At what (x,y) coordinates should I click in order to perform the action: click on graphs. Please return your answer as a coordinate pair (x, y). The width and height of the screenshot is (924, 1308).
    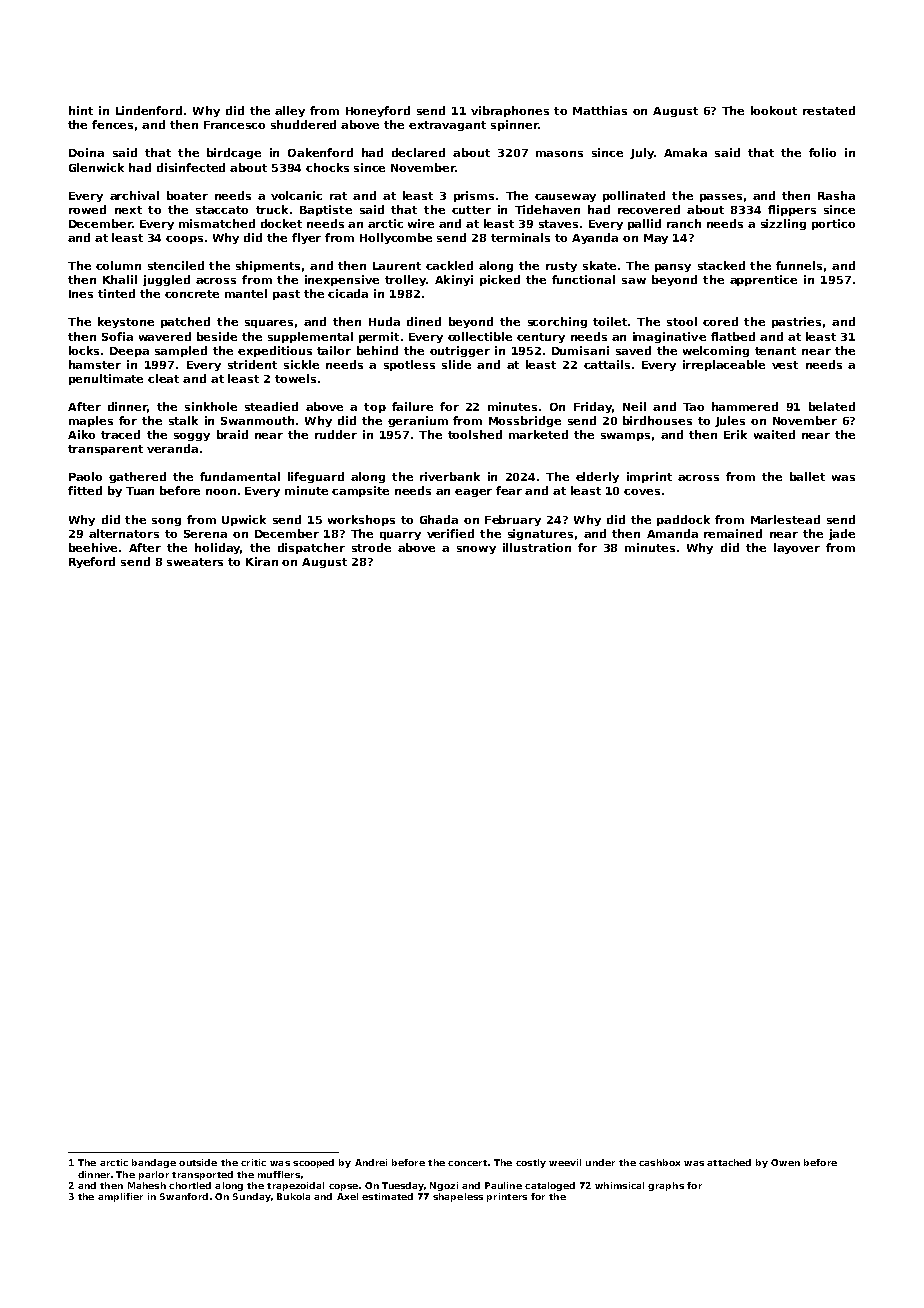
    Looking at the image, I should click on (666, 1186).
